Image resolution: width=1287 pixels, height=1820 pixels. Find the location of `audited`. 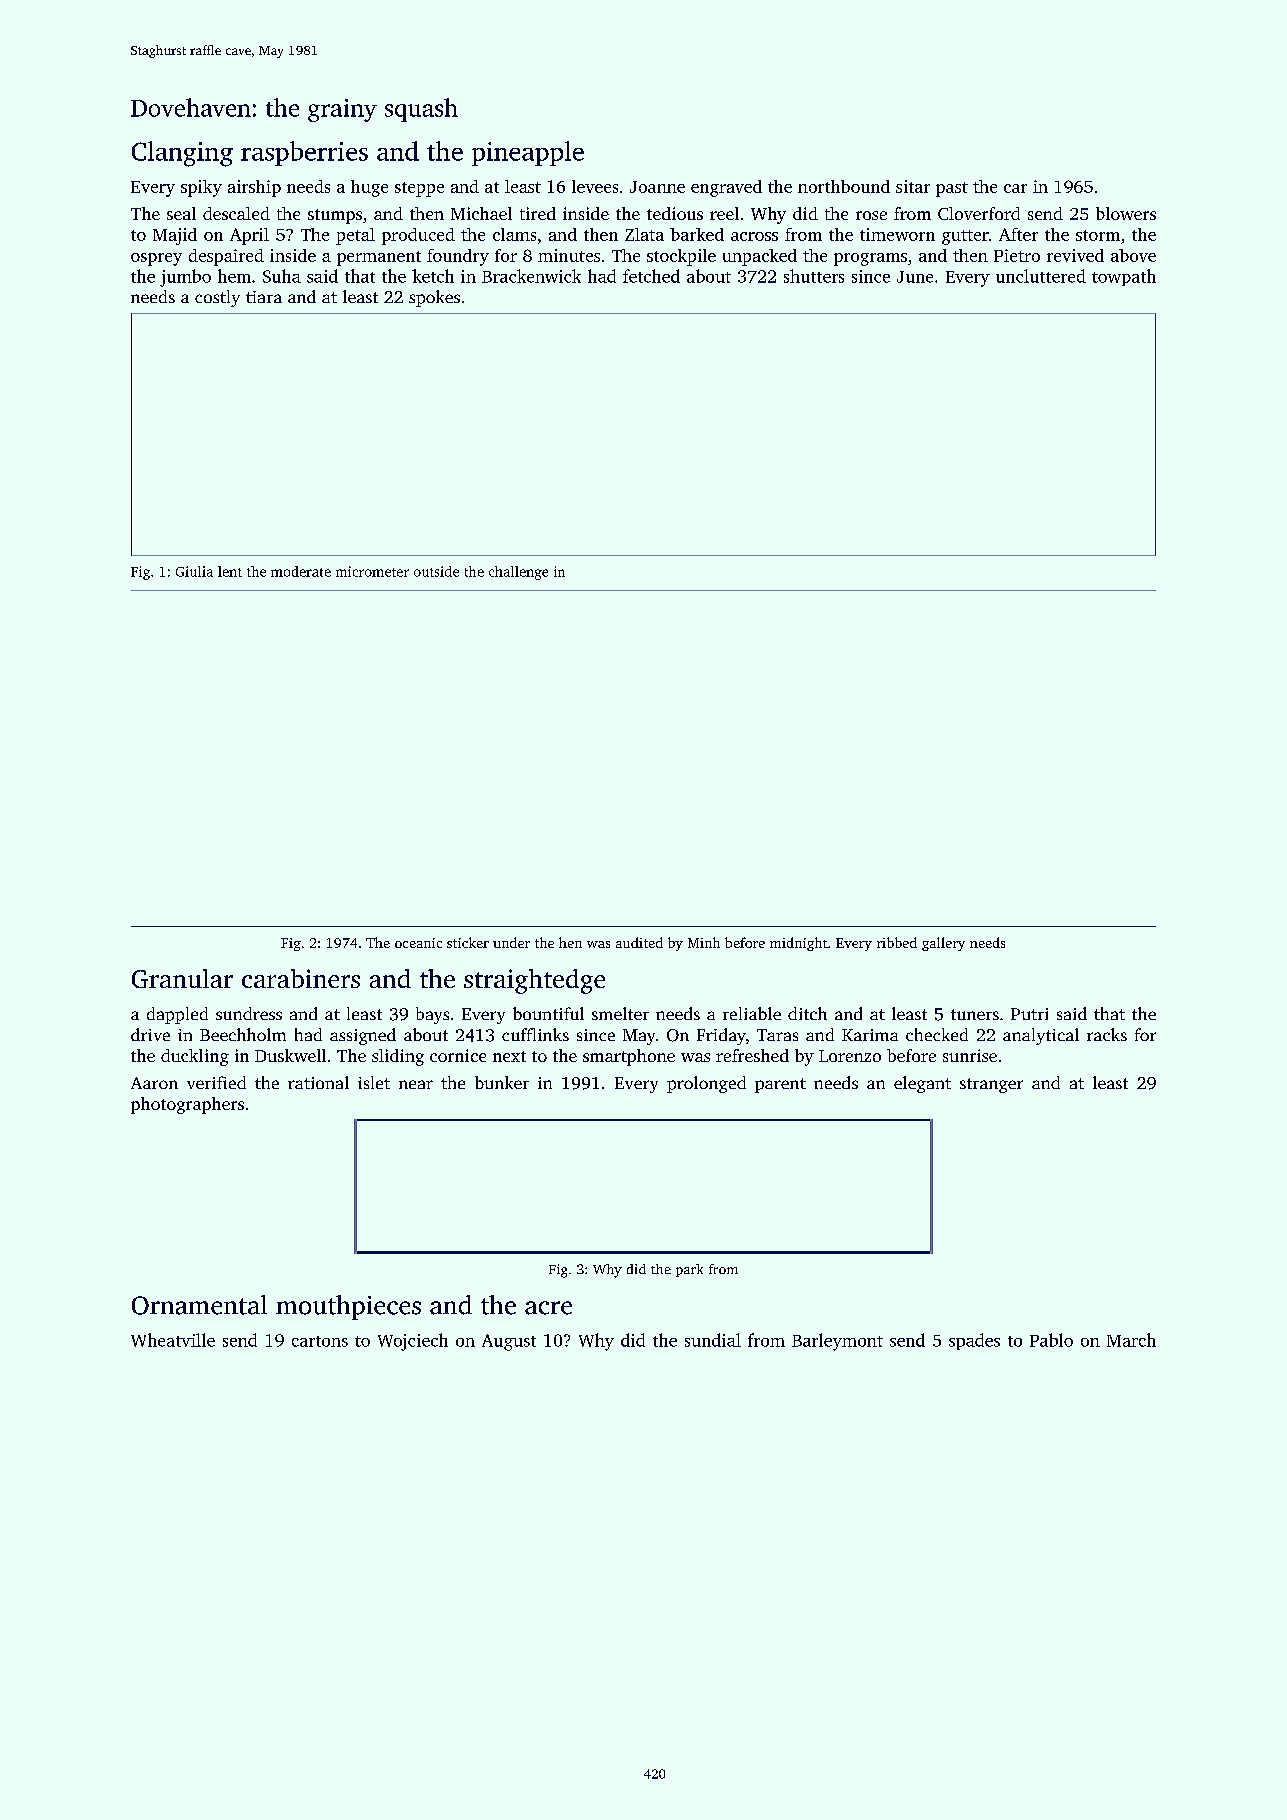

audited is located at coordinates (639, 942).
